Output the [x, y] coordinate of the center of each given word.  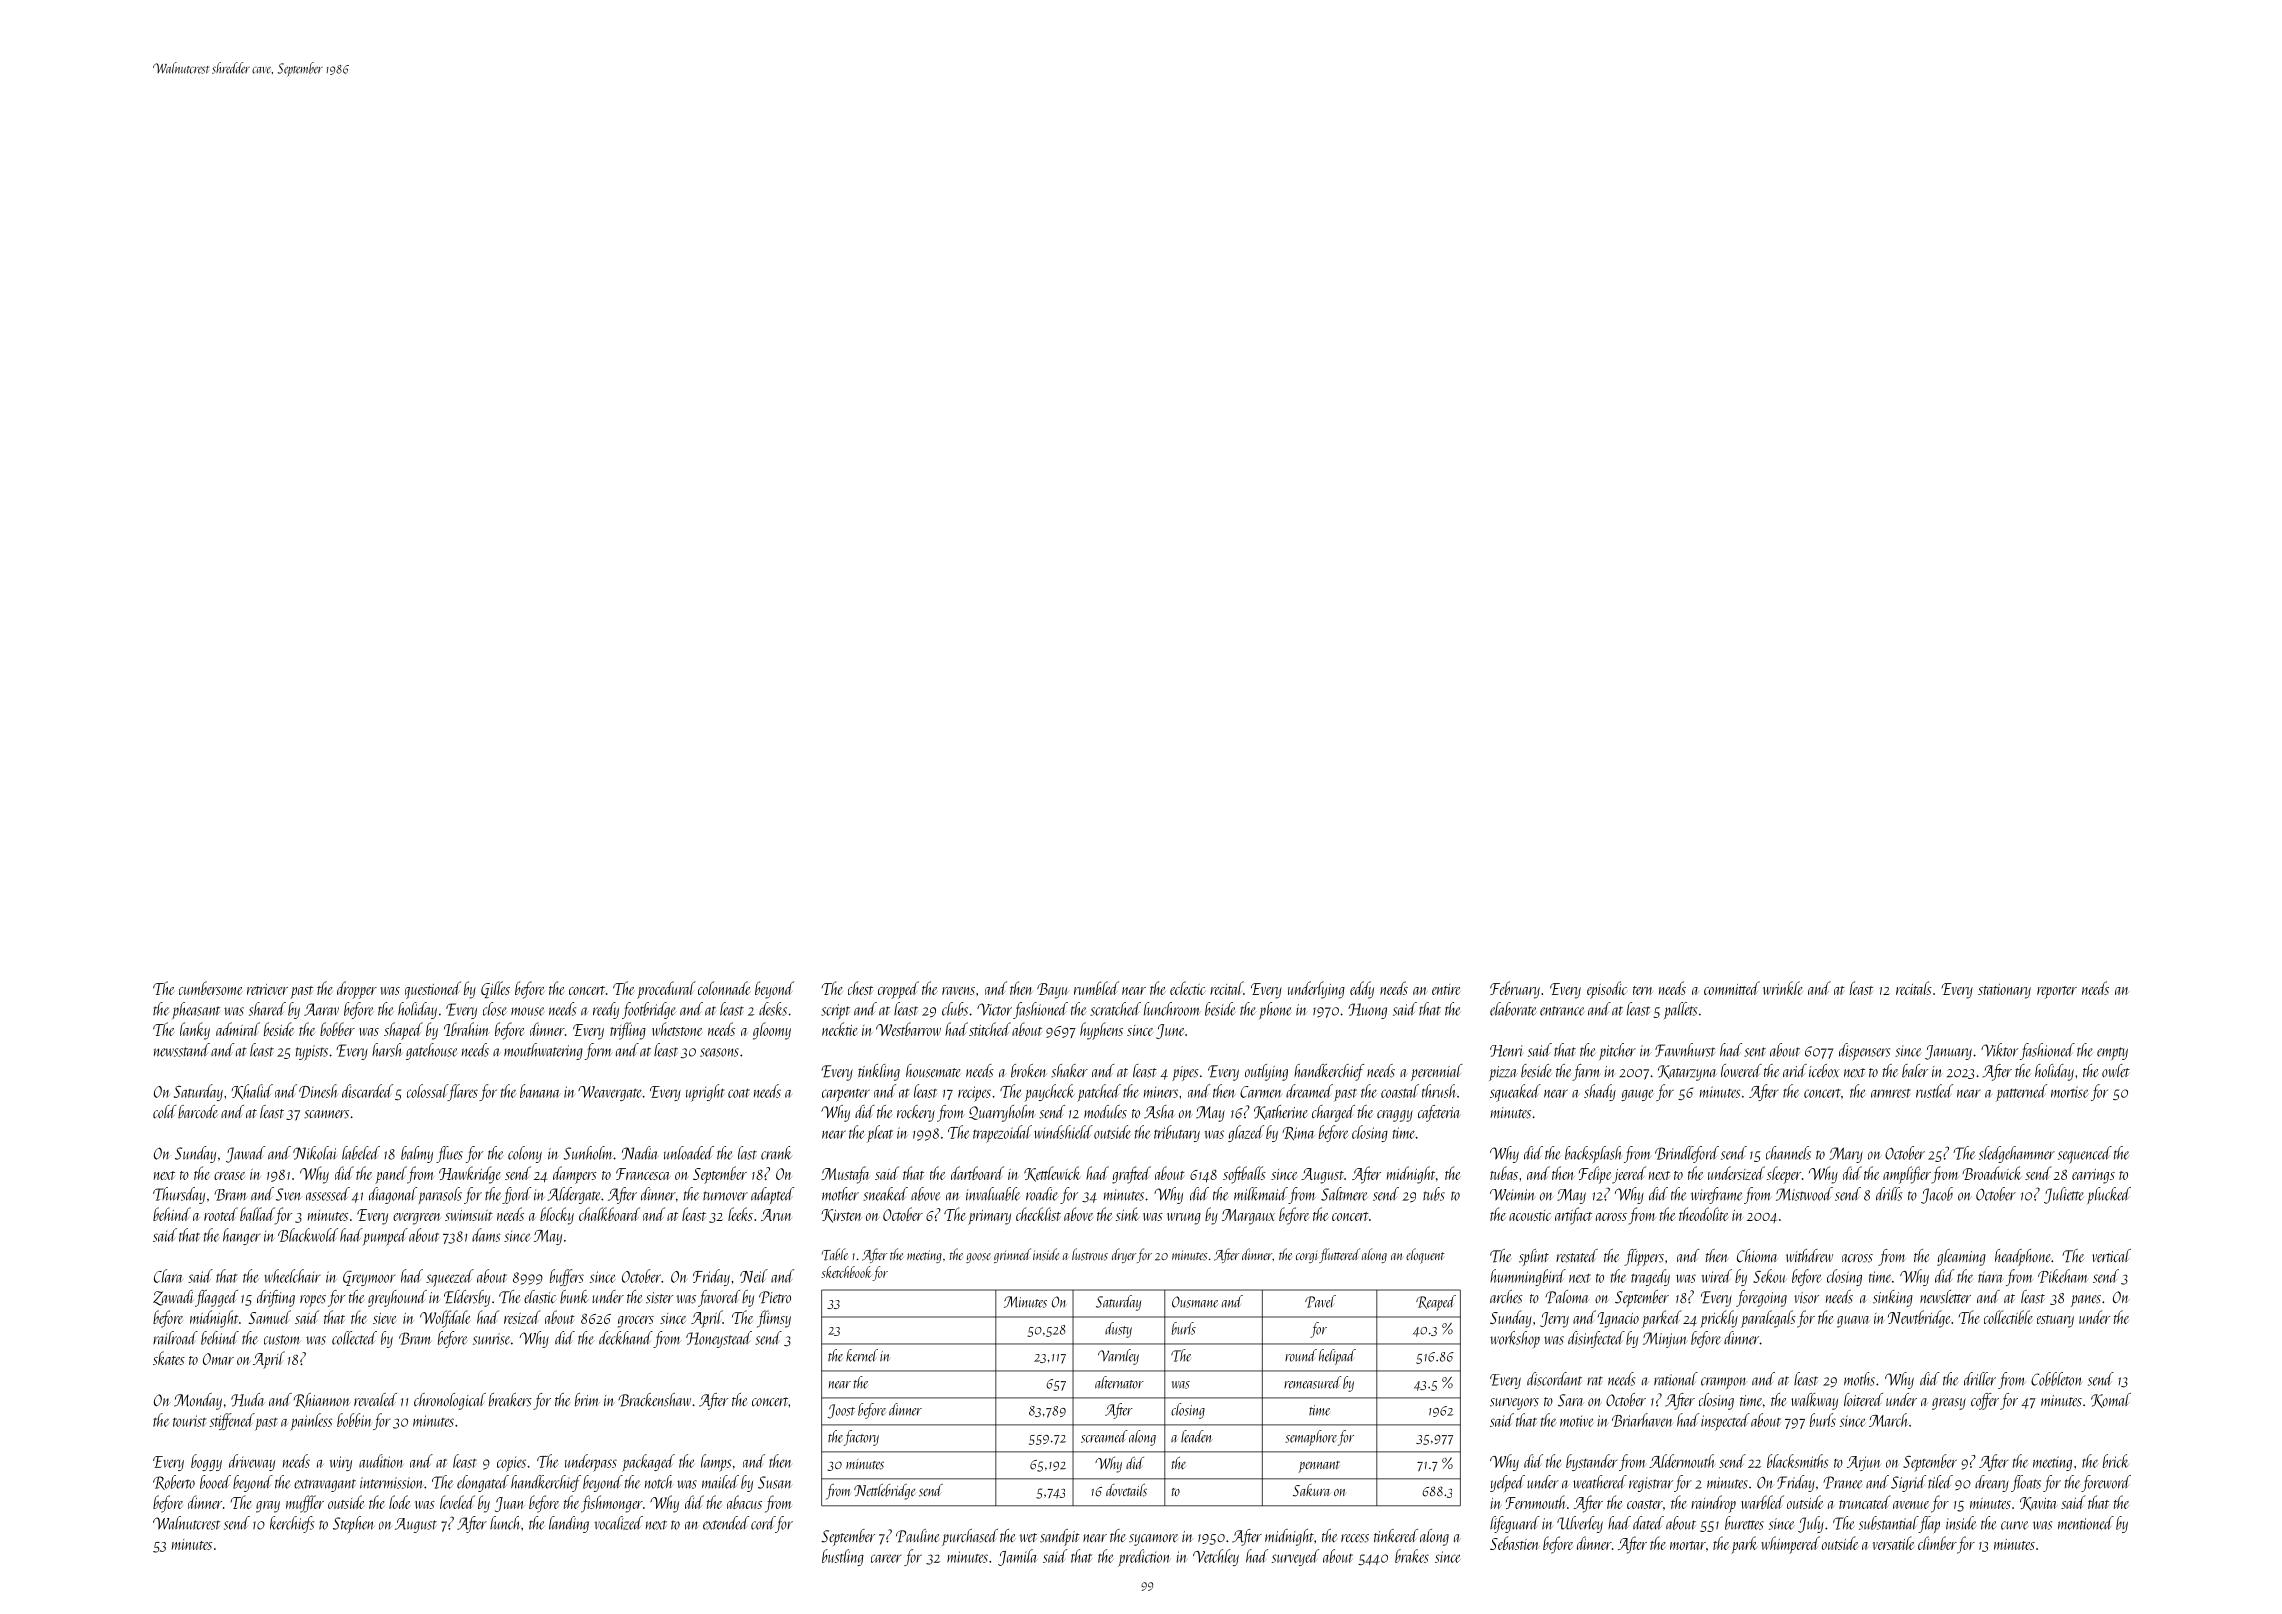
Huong [1367, 1011]
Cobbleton [2056, 1379]
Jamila [1018, 1557]
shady [1600, 1092]
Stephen [353, 1524]
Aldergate [573, 1195]
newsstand [182, 1050]
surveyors [1514, 1404]
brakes [1412, 1556]
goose [978, 1258]
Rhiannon [322, 1400]
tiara [1990, 1277]
